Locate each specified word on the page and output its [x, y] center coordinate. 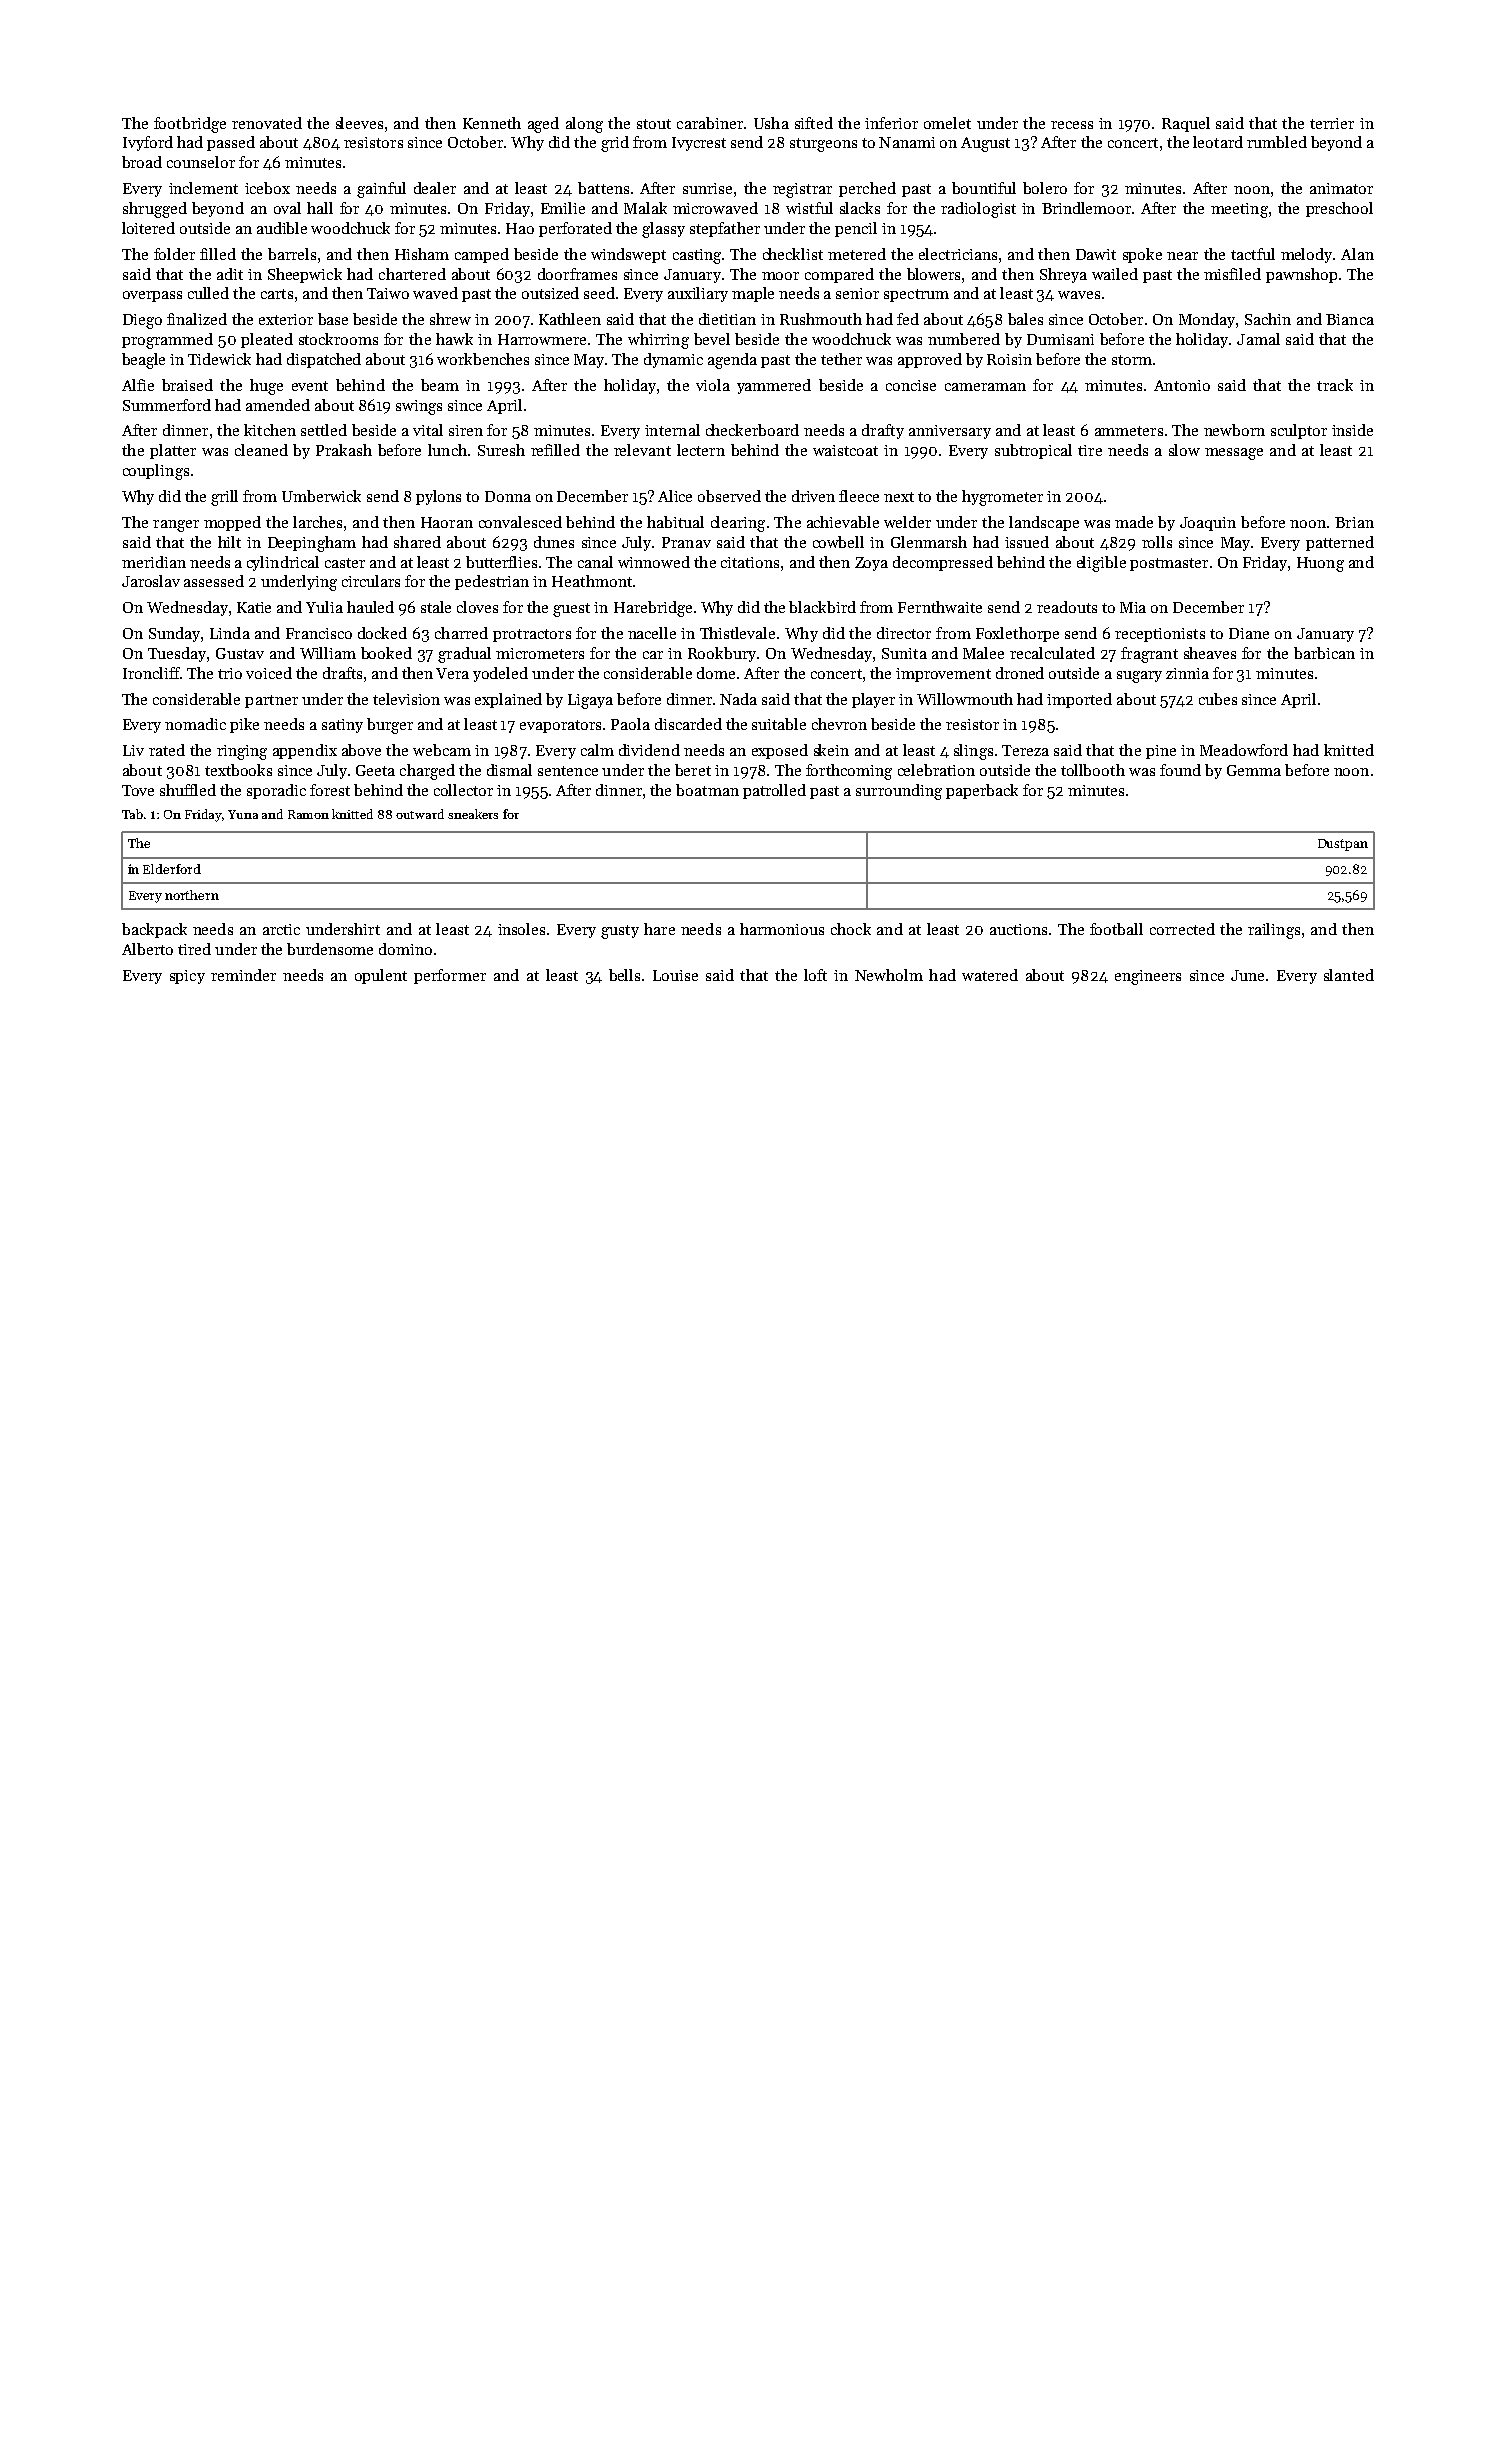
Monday [1207, 320]
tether [841, 359]
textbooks [238, 770]
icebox [267, 188]
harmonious [782, 929]
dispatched [324, 360]
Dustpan [1343, 845]
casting [697, 256]
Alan [1357, 254]
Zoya [871, 564]
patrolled [774, 791]
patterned [1340, 543]
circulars [371, 581]
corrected [1182, 929]
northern [192, 895]
